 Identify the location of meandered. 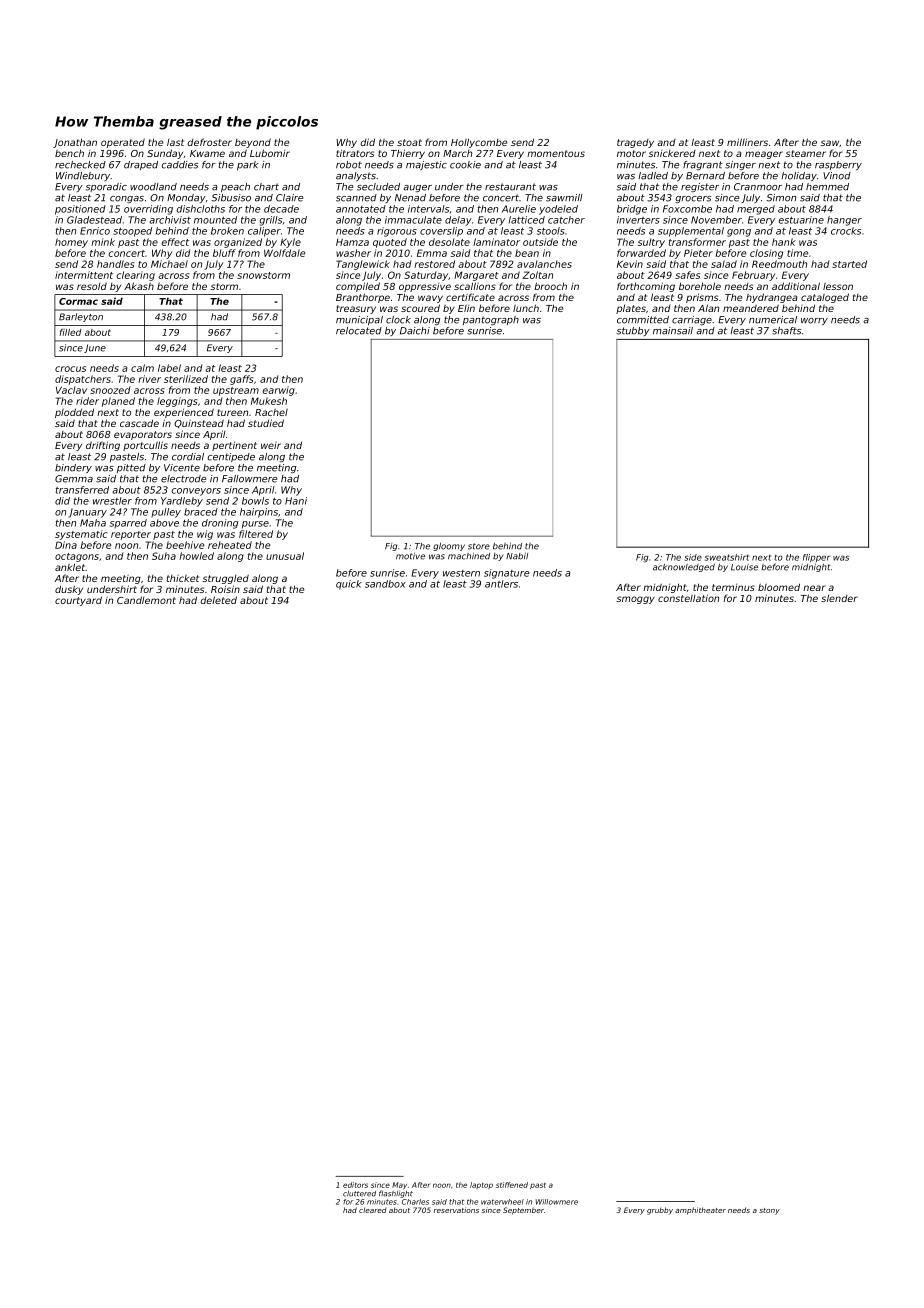
(751, 308).
